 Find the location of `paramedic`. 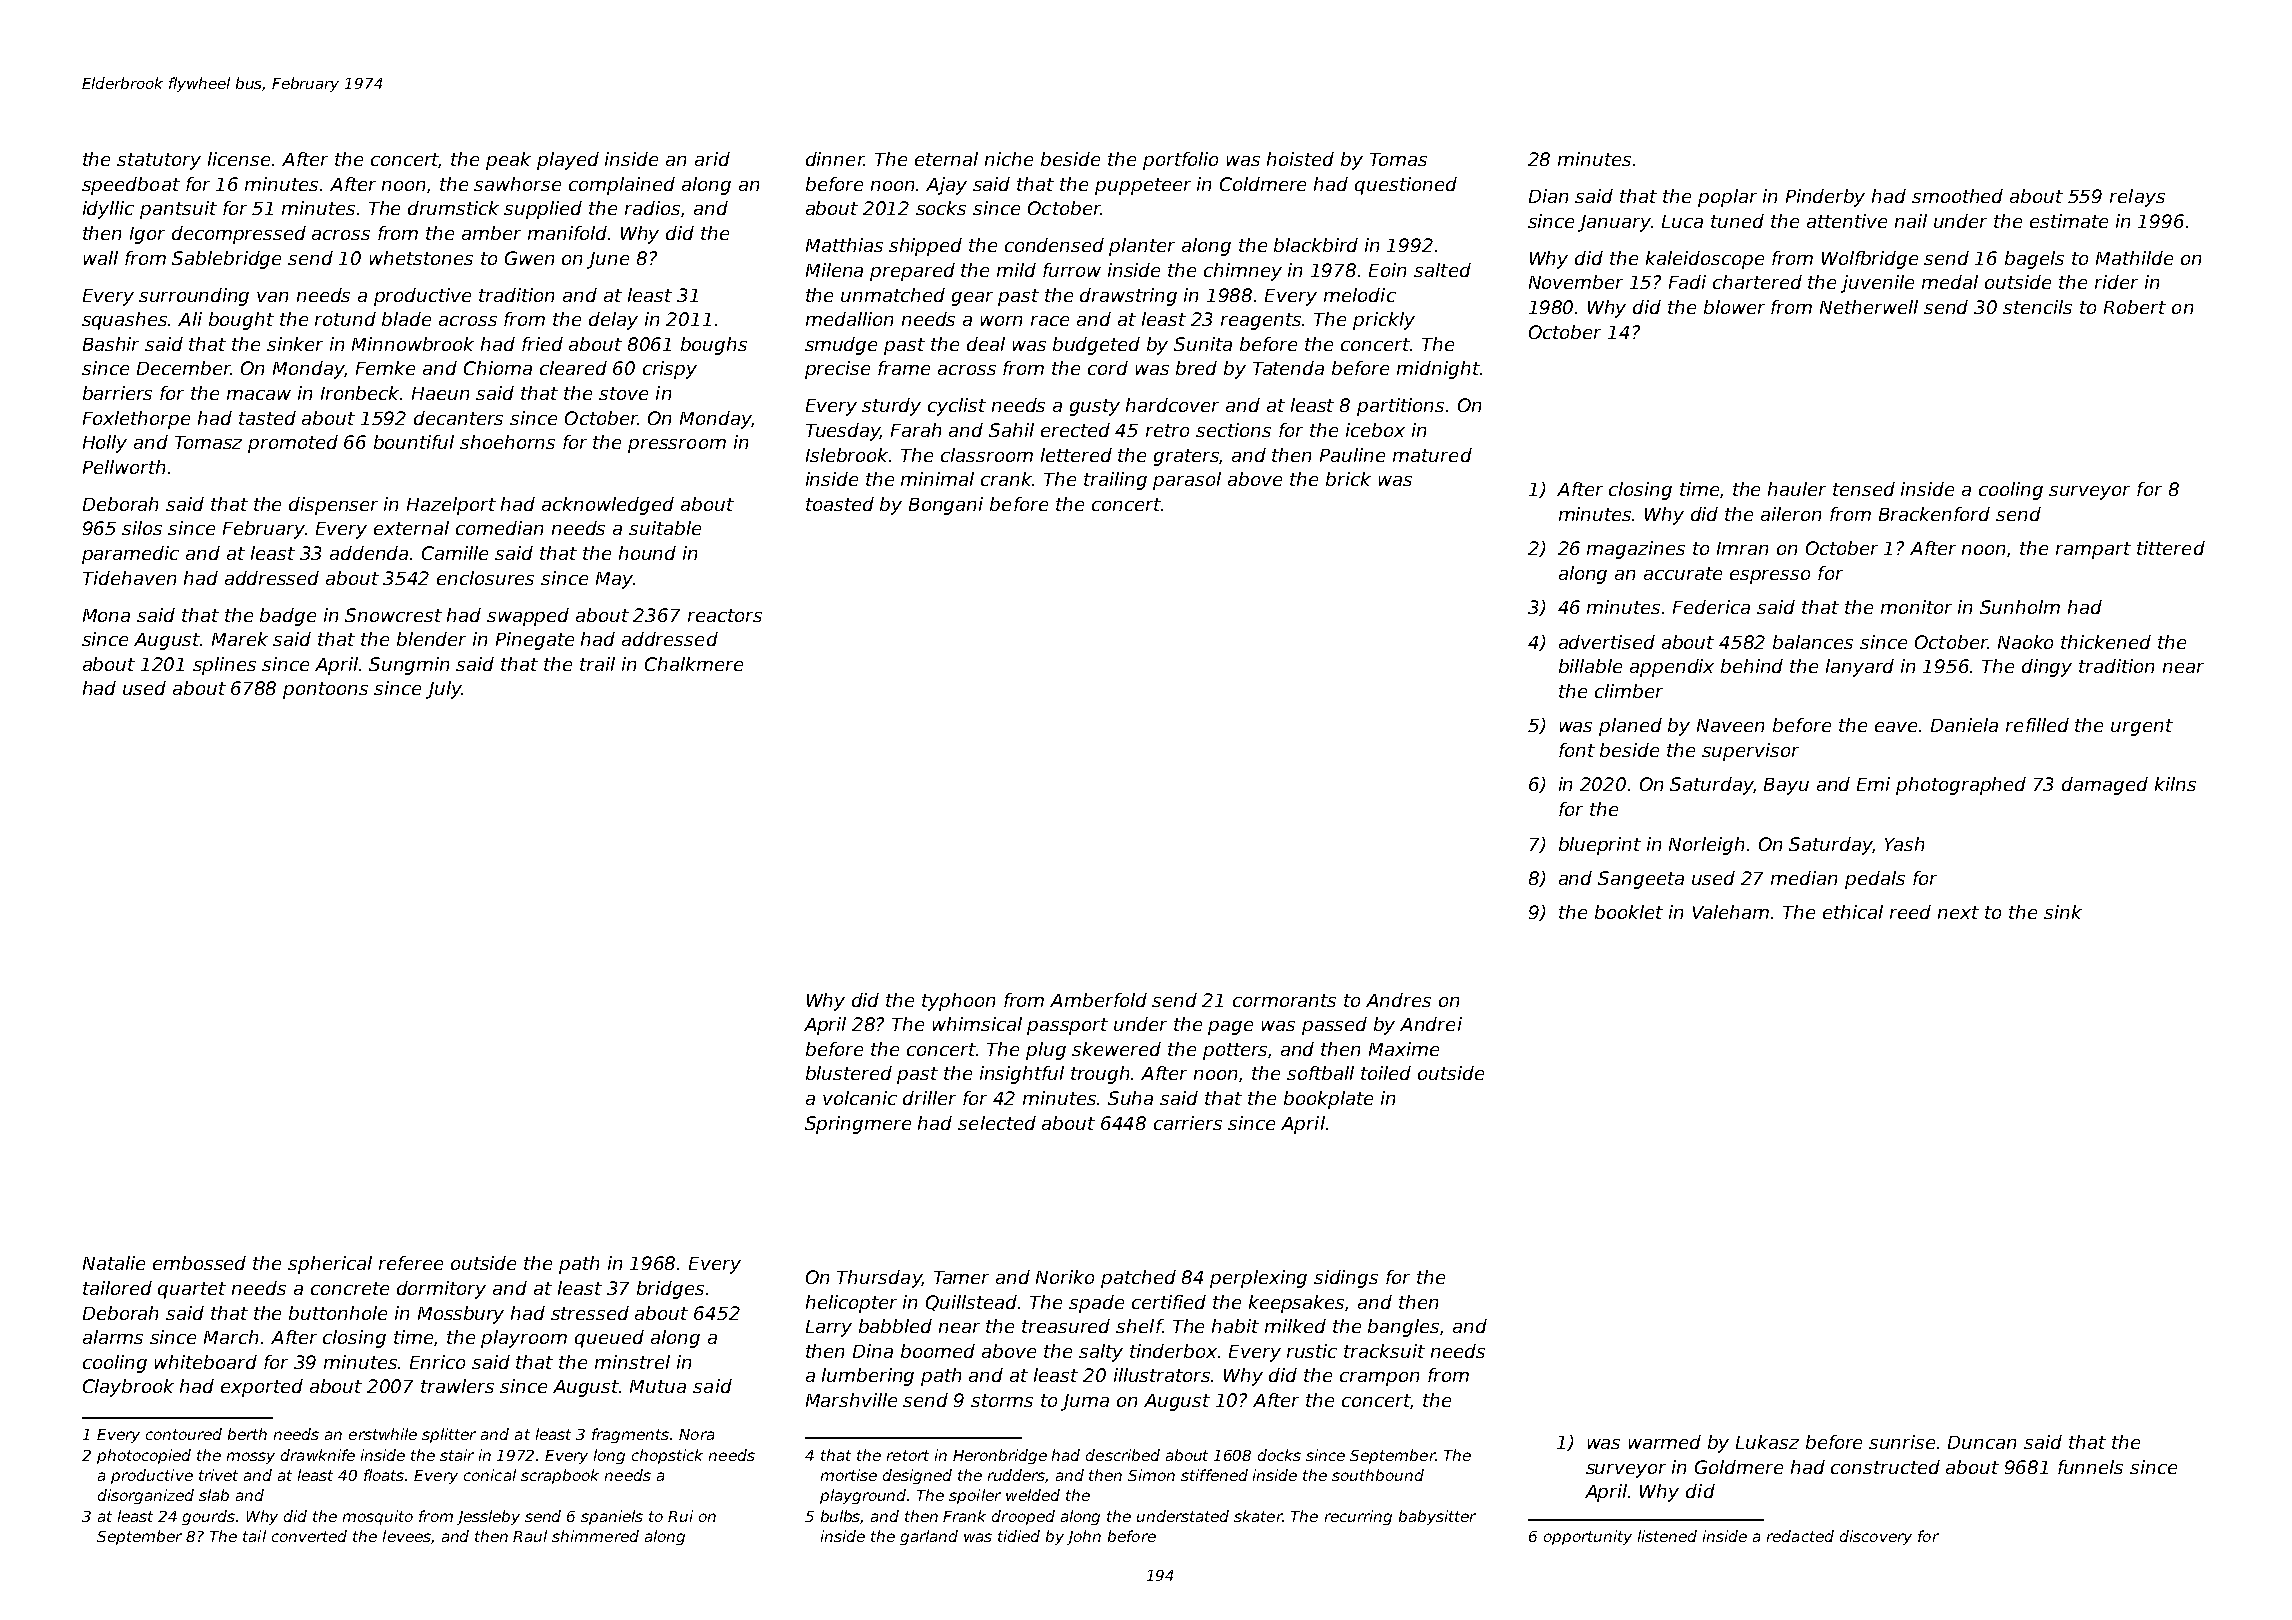

paramedic is located at coordinates (130, 555).
